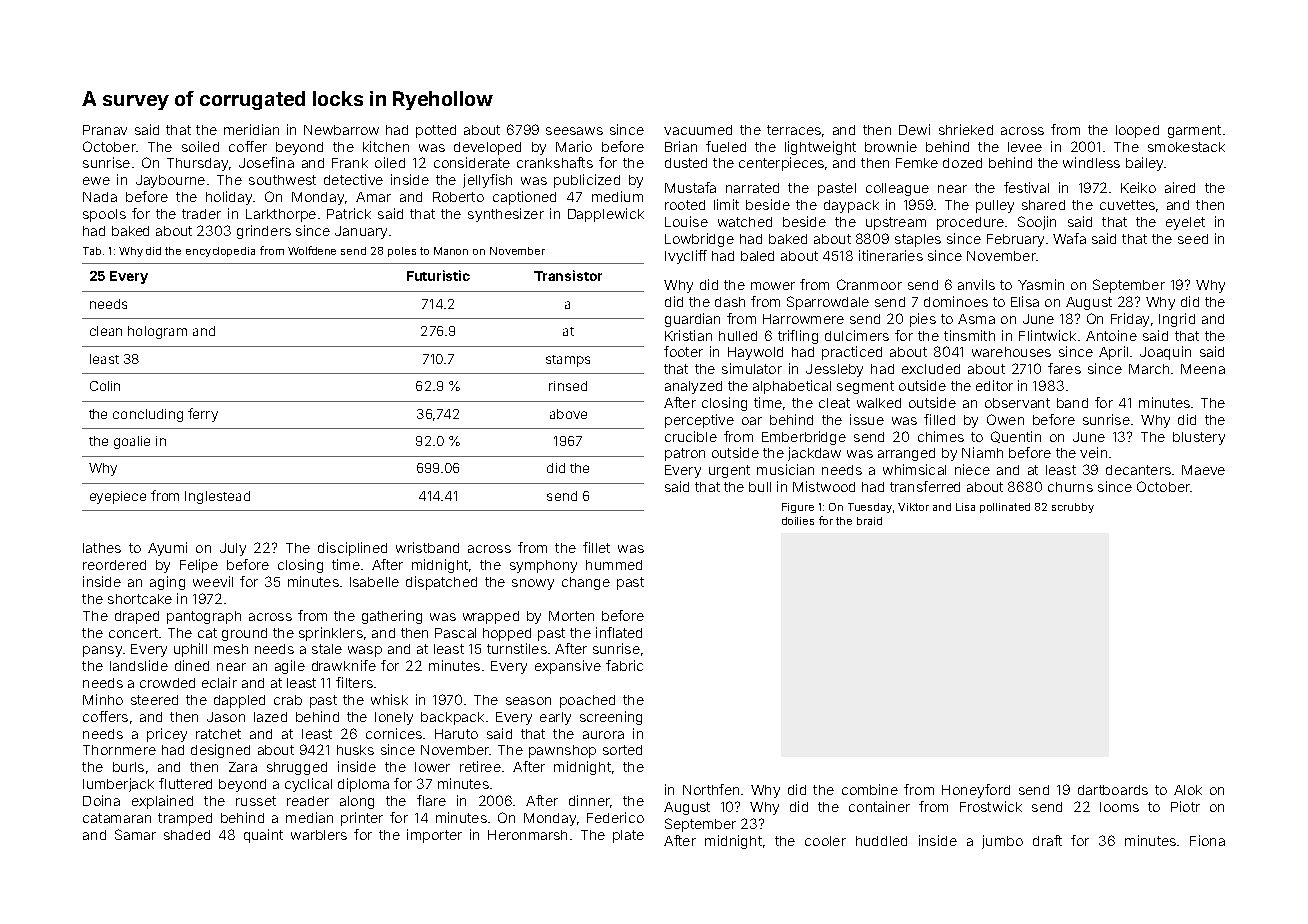 This document has height=924, width=1308. What do you see at coordinates (596, 547) in the document?
I see `fillet` at bounding box center [596, 547].
